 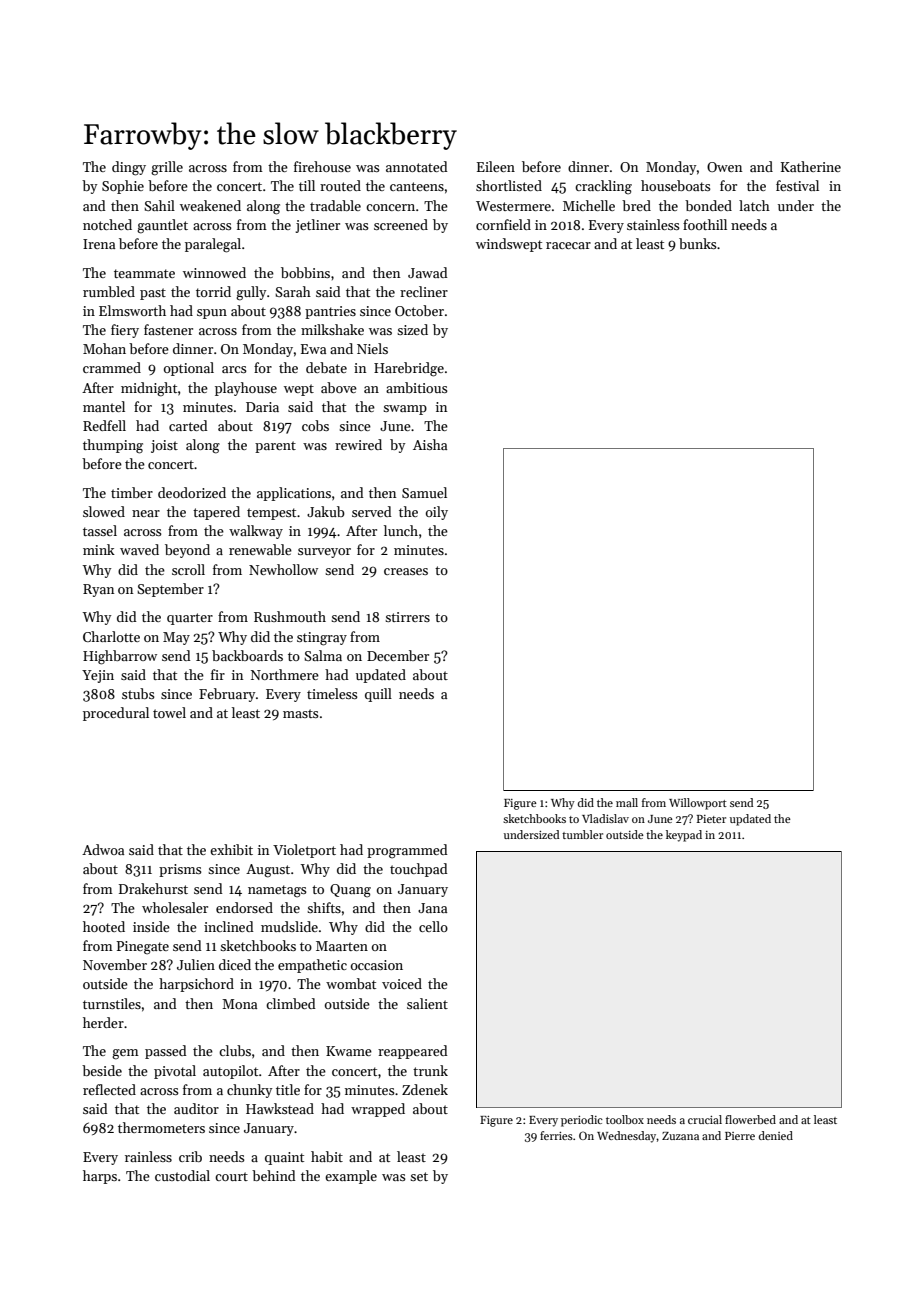 I want to click on wrapped, so click(x=378, y=1110).
